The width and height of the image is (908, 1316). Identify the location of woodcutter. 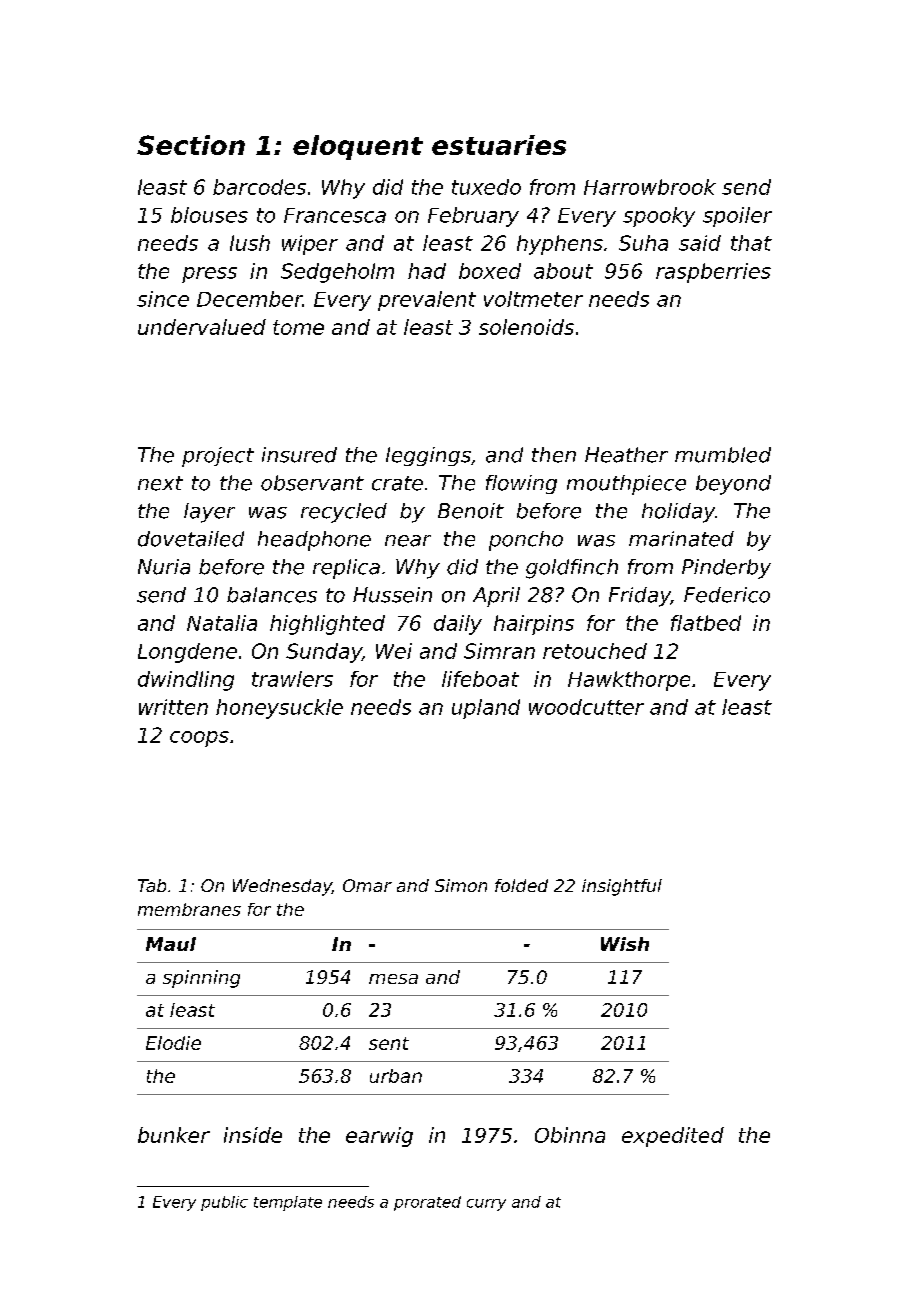
(586, 707).
